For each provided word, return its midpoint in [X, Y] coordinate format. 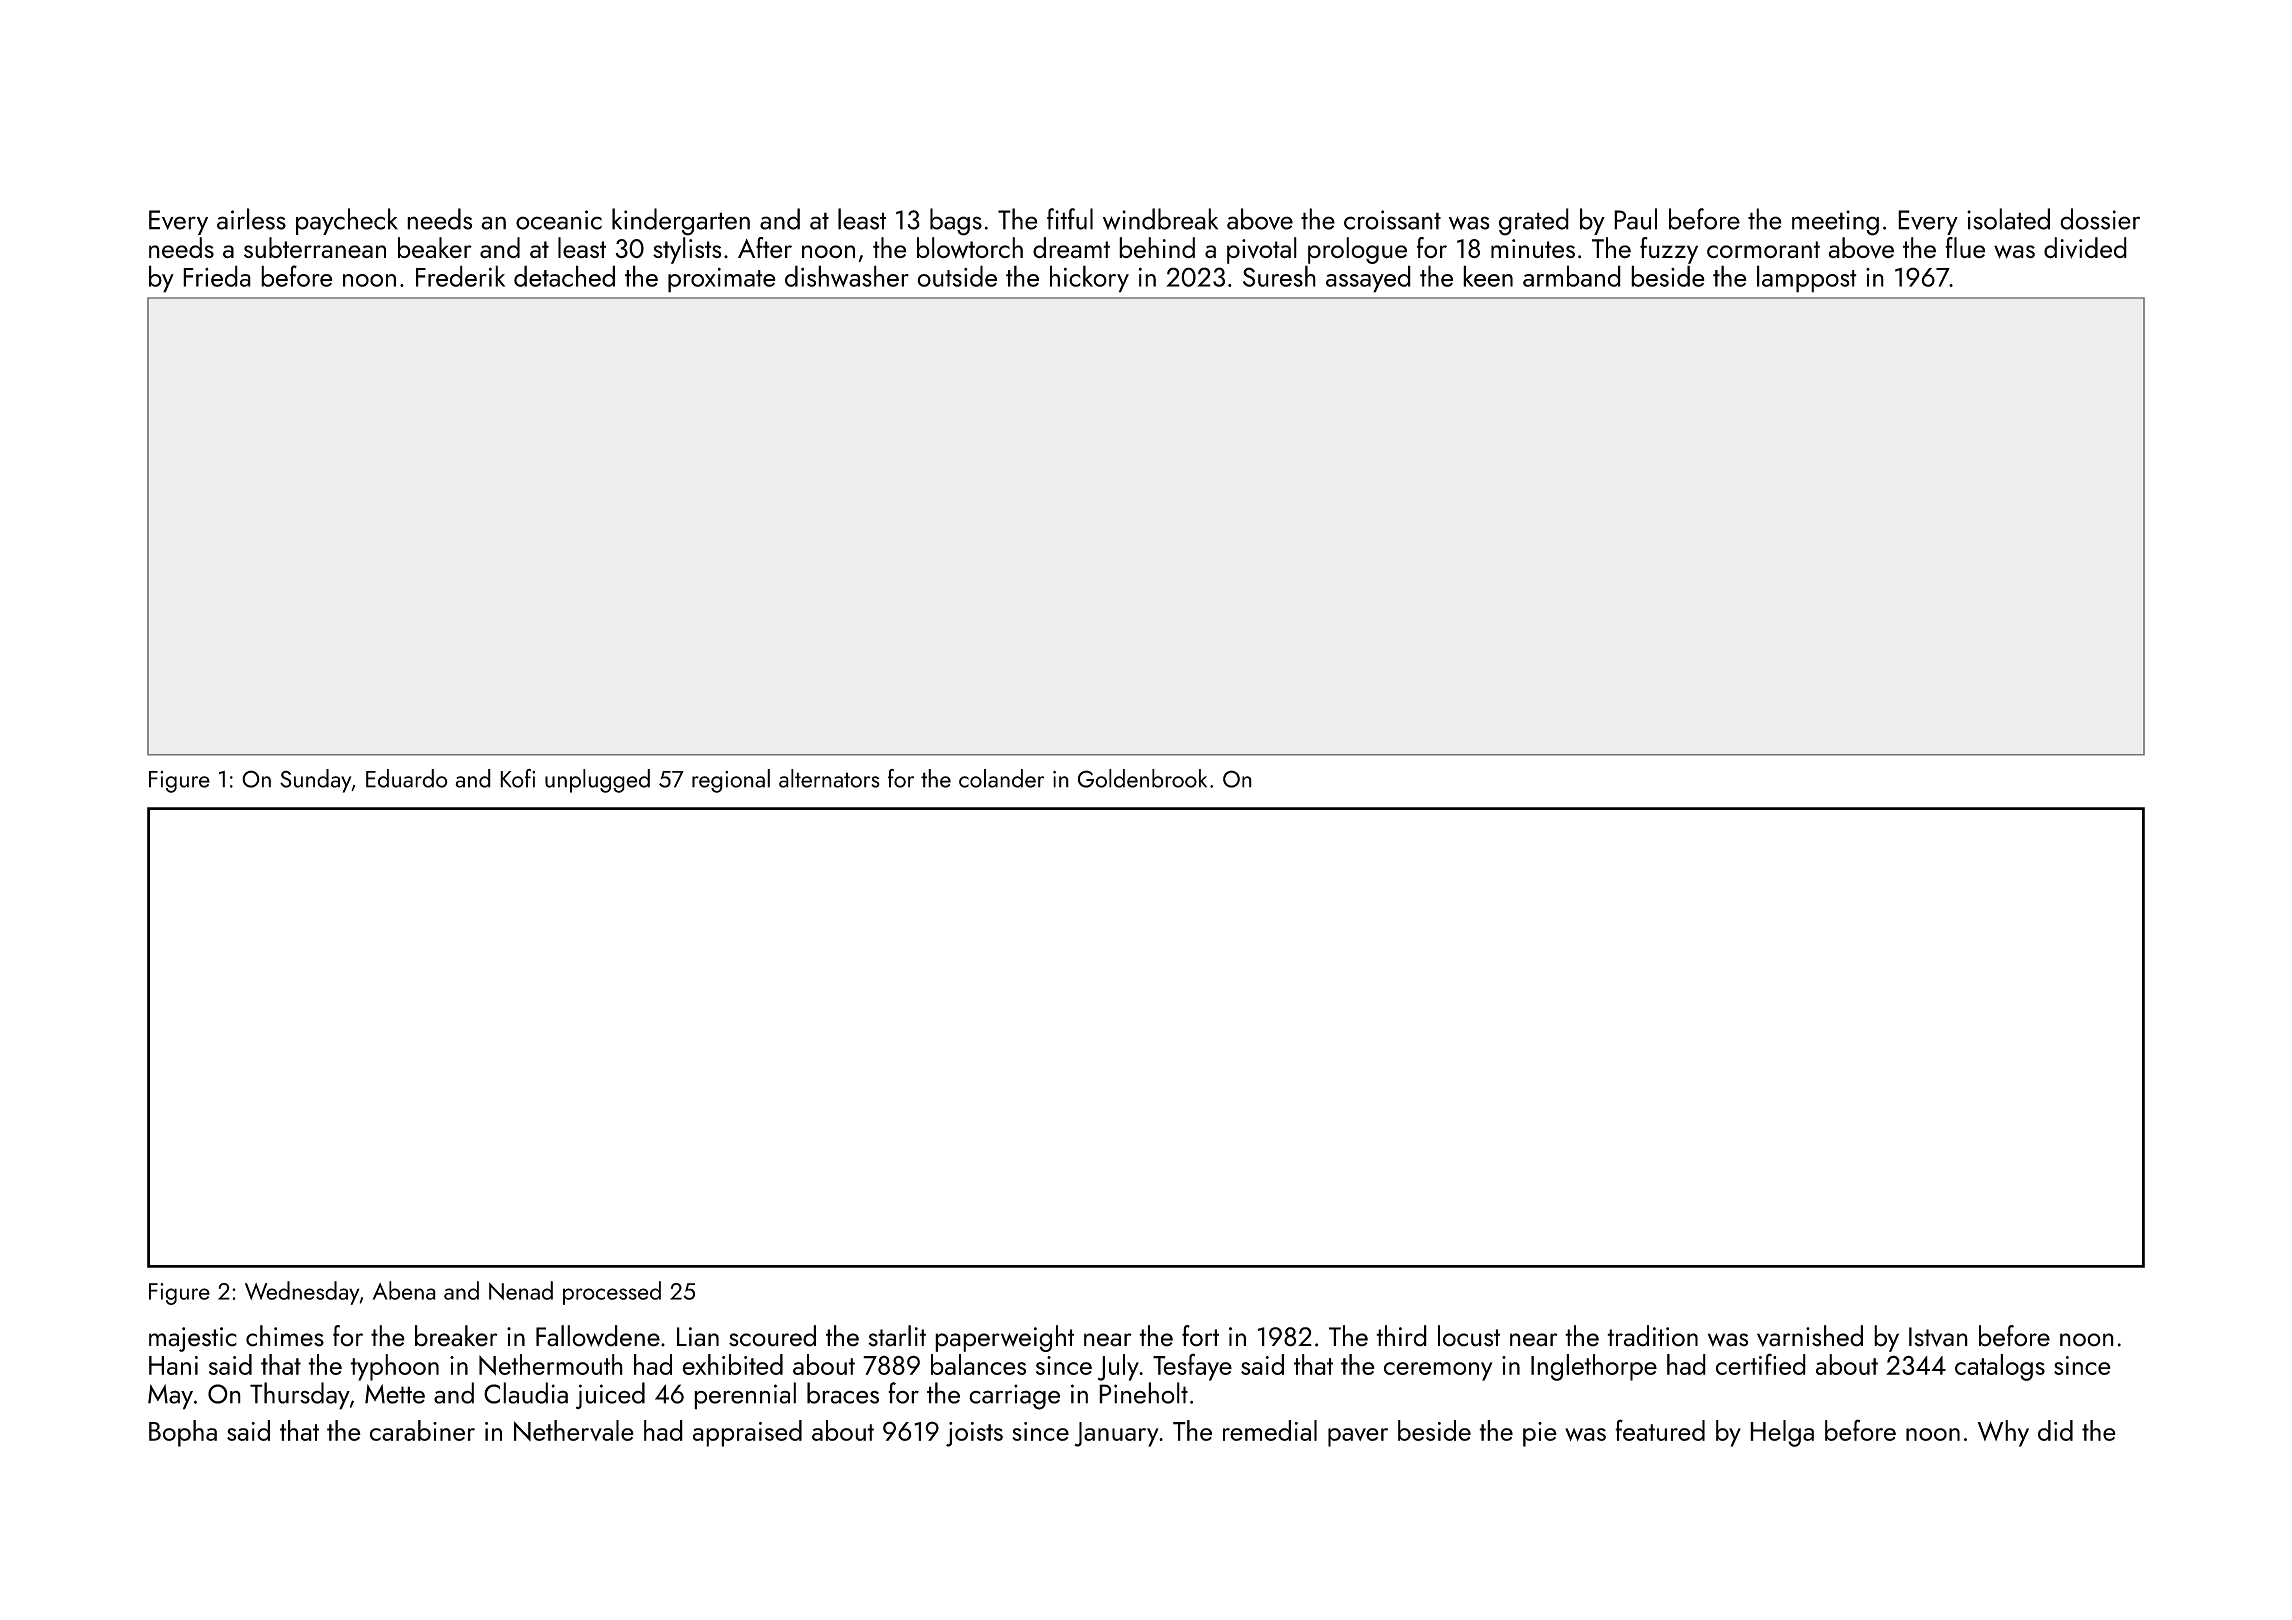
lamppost [1807, 279]
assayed [1368, 279]
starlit [897, 1336]
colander [1001, 778]
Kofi [517, 778]
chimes [285, 1336]
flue [1965, 247]
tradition [1652, 1336]
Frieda [217, 276]
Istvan [1938, 1337]
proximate [722, 280]
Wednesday [302, 1293]
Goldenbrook [1142, 778]
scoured [772, 1336]
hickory [1089, 279]
